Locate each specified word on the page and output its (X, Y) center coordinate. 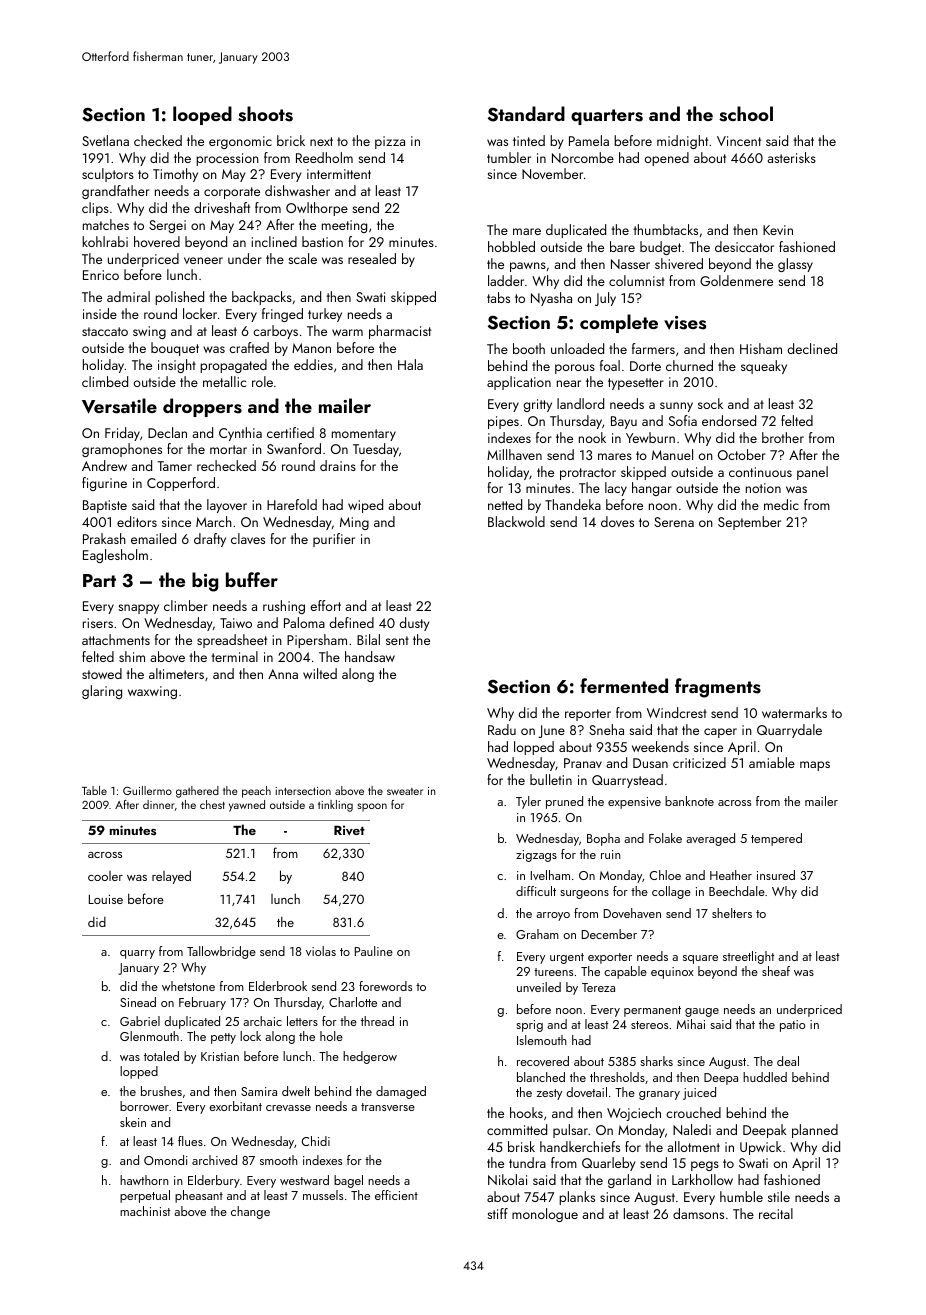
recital (776, 1213)
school (746, 114)
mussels (323, 1195)
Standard (526, 114)
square (700, 959)
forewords (385, 986)
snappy (138, 609)
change (250, 1212)
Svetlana (105, 140)
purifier (334, 540)
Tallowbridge (221, 952)
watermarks (794, 712)
